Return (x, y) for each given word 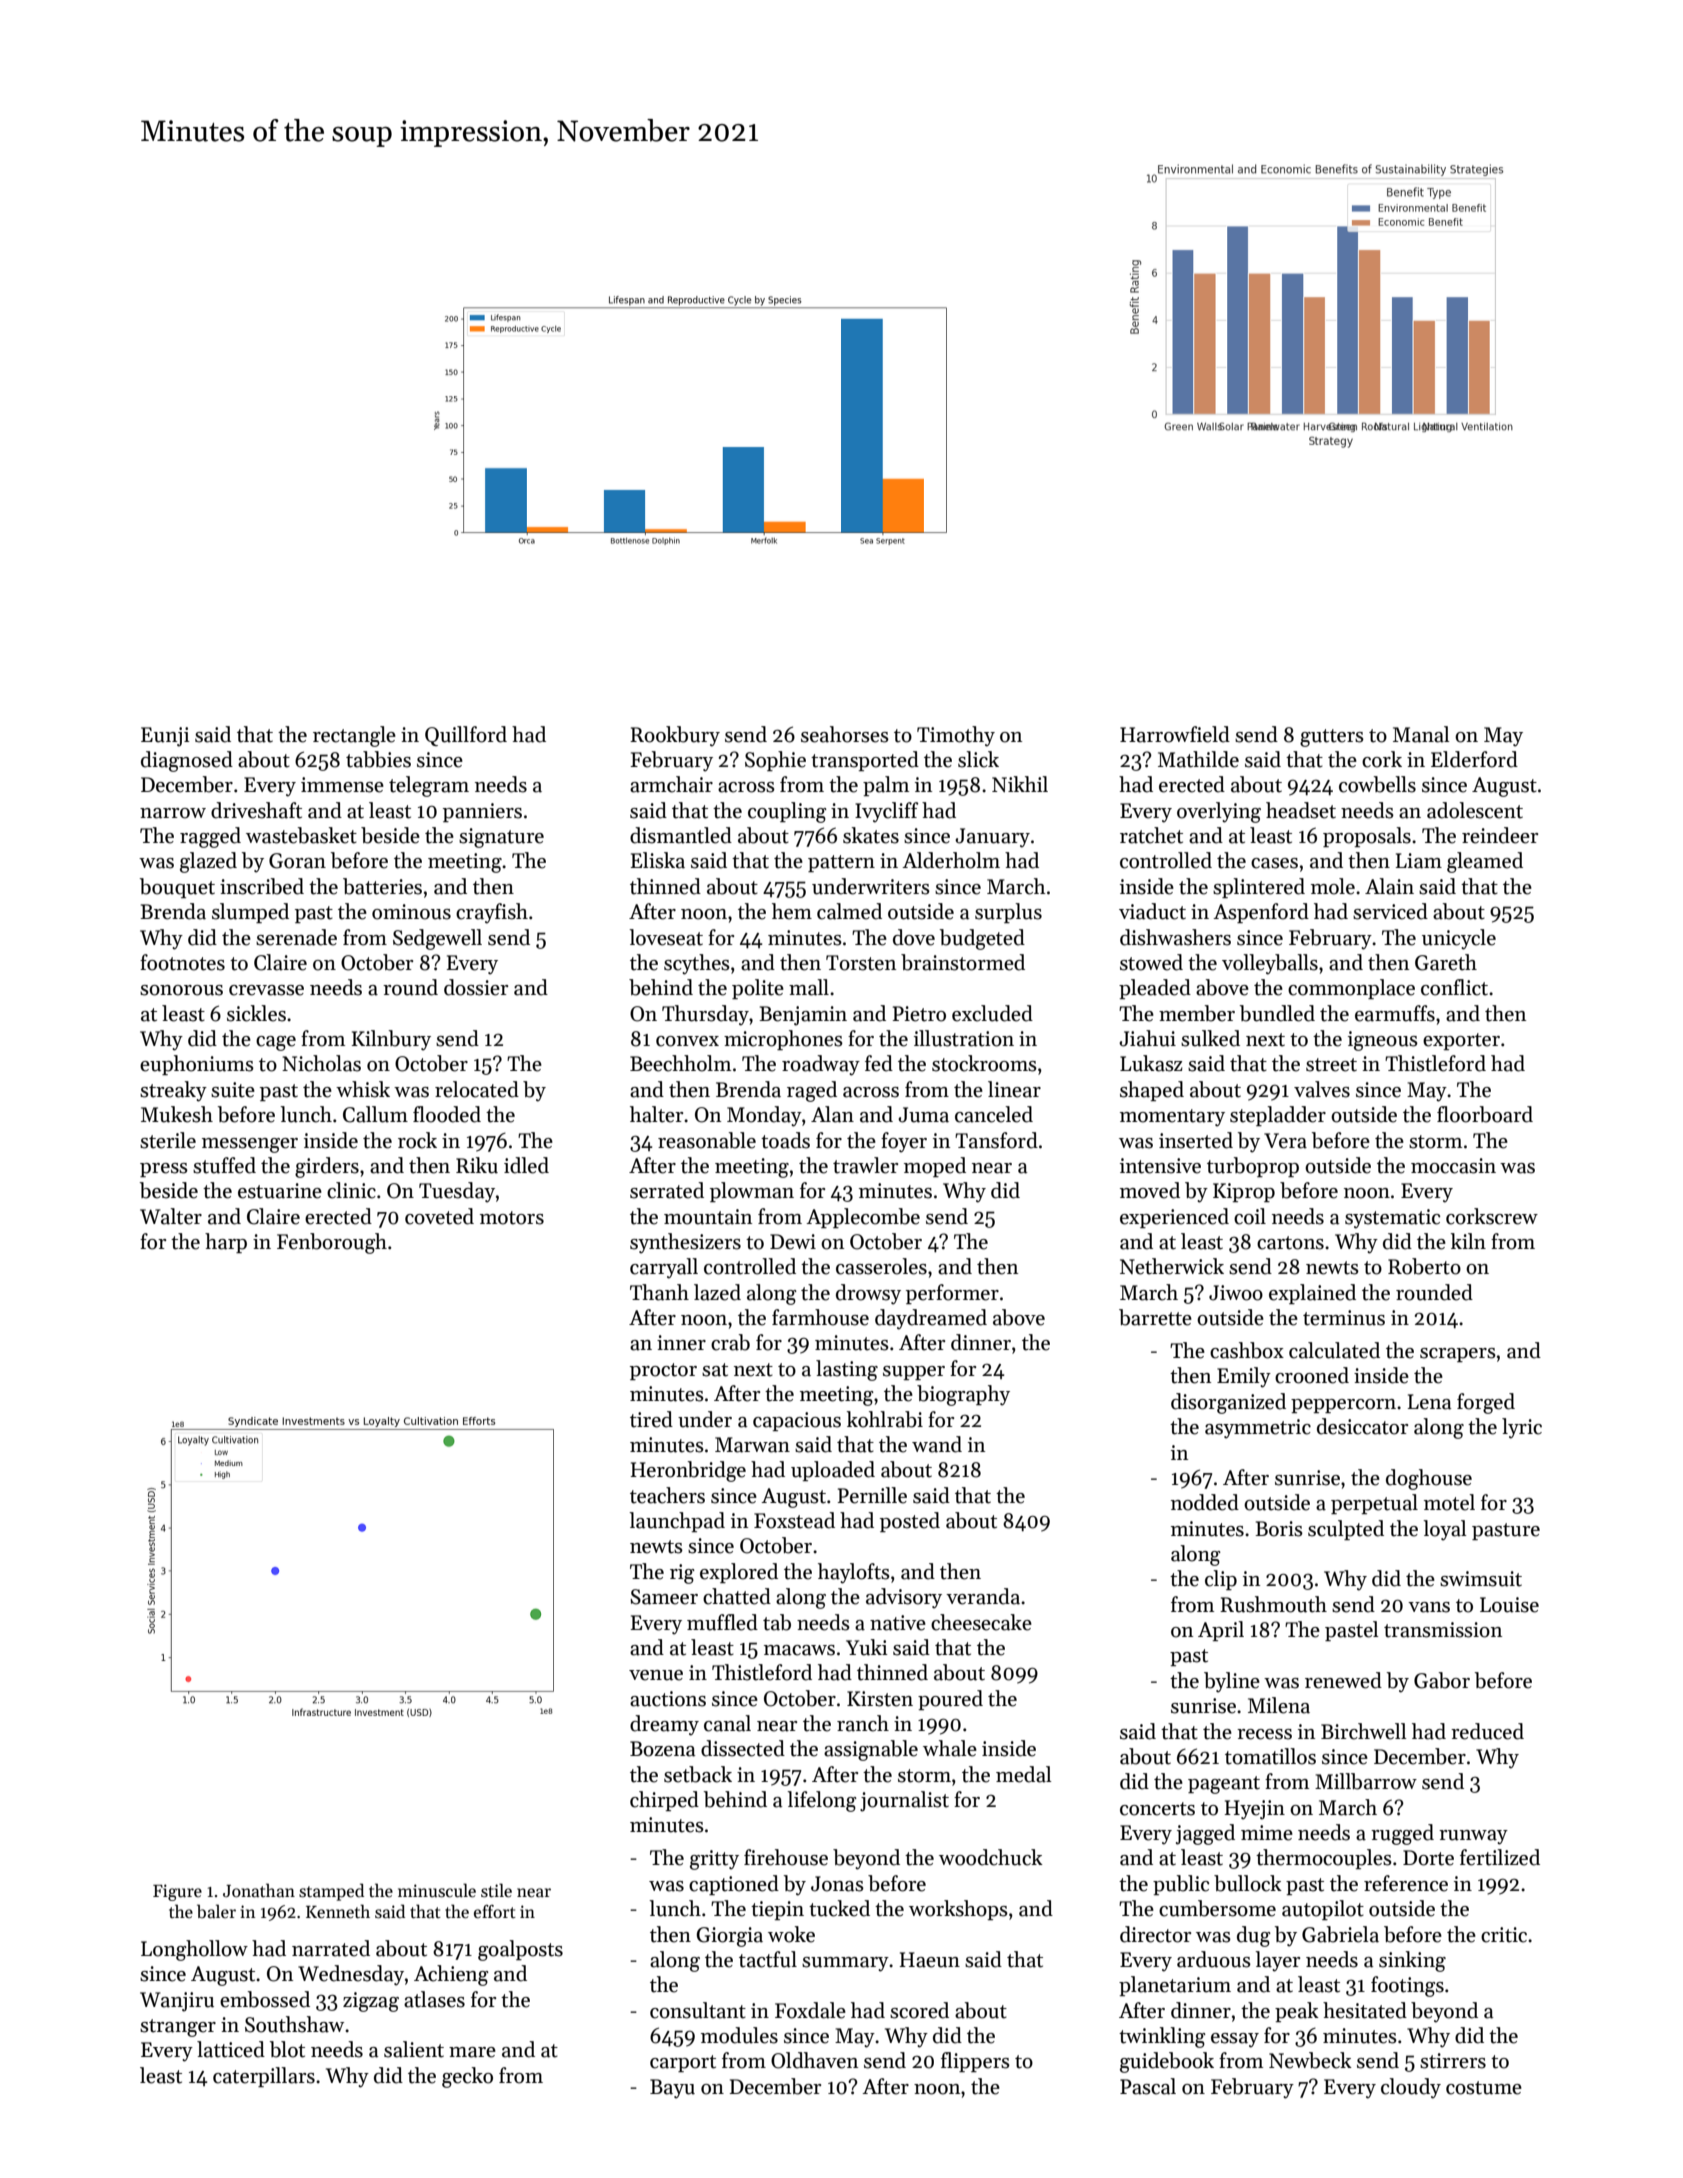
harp (226, 1243)
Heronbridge (688, 1471)
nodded (1205, 1502)
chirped (664, 1801)
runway (1473, 1837)
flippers (975, 2062)
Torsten (861, 963)
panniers (482, 812)
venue (656, 1675)
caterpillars (264, 2077)
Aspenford (1261, 913)
